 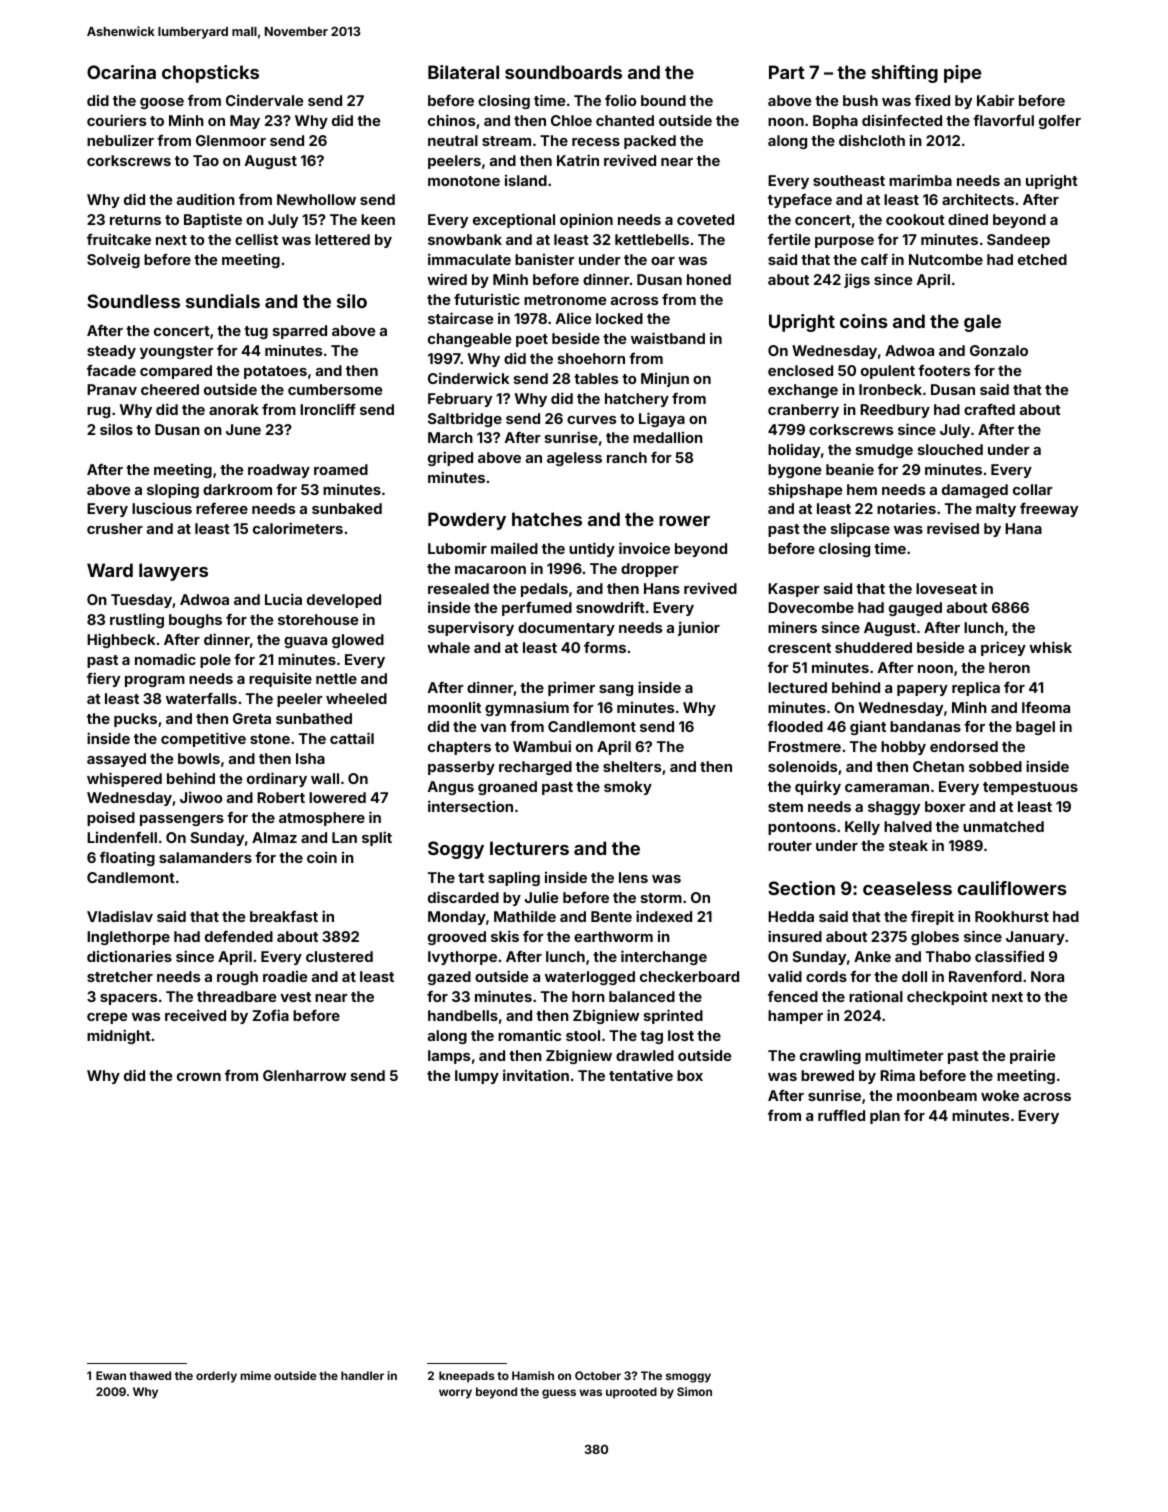 What do you see at coordinates (907, 888) in the screenshot?
I see `ceaseless` at bounding box center [907, 888].
